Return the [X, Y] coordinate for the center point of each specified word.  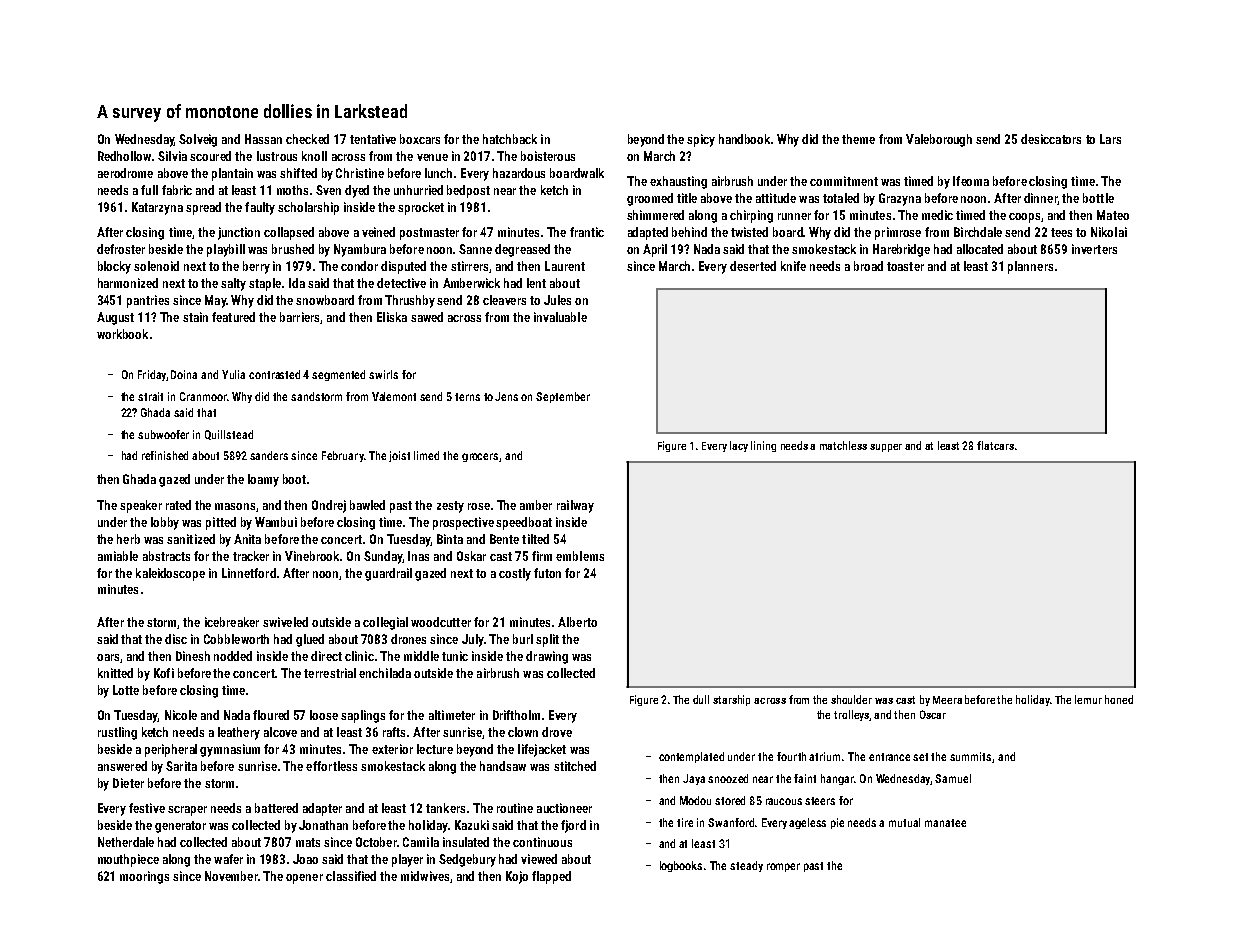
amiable [118, 556]
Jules [557, 300]
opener [304, 879]
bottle [1098, 198]
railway [575, 506]
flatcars [995, 445]
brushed [293, 249]
